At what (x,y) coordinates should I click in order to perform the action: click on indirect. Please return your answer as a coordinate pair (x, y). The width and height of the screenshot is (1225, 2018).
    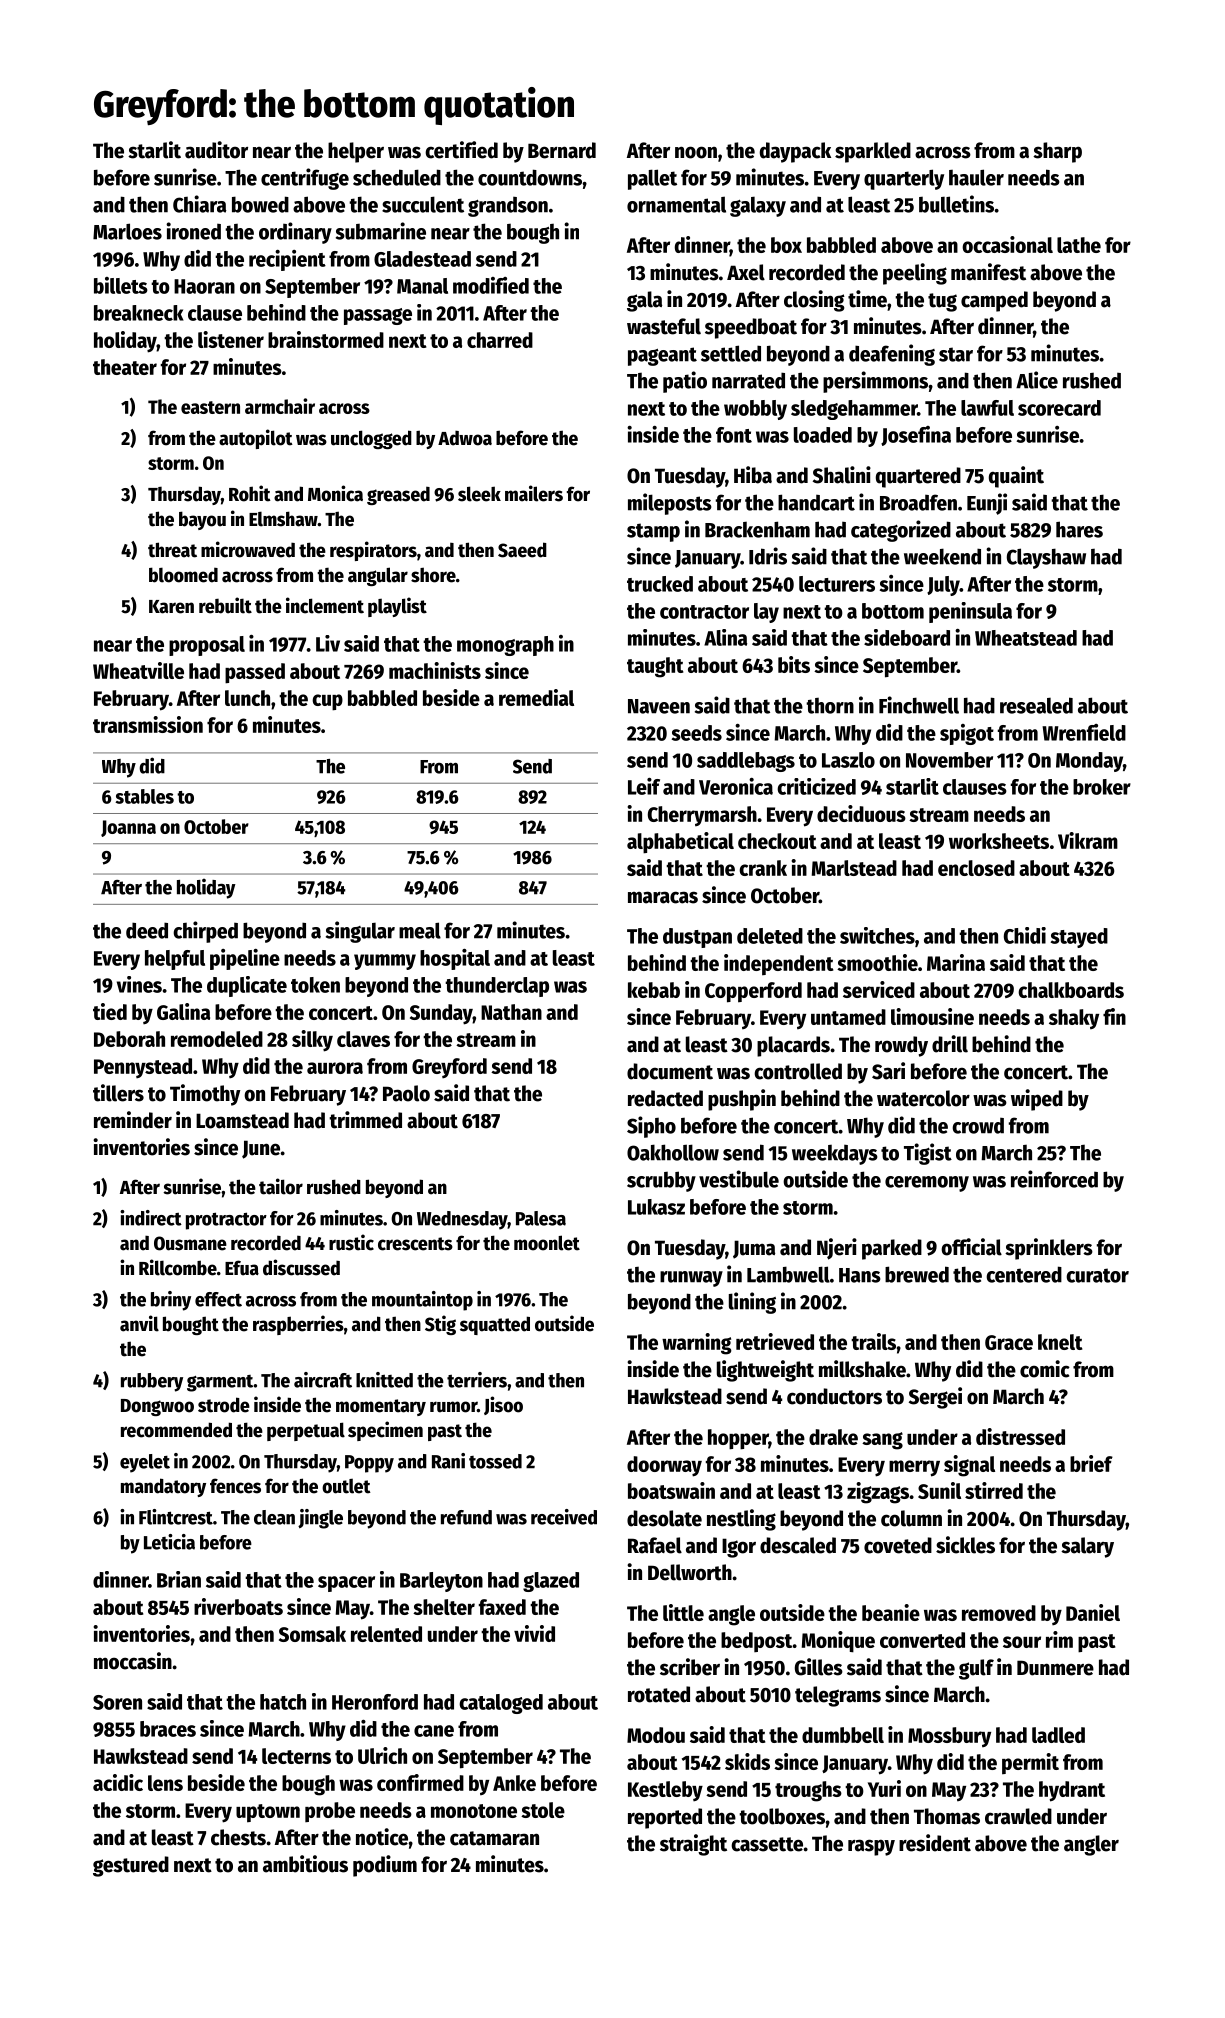
    Looking at the image, I should click on (151, 1218).
